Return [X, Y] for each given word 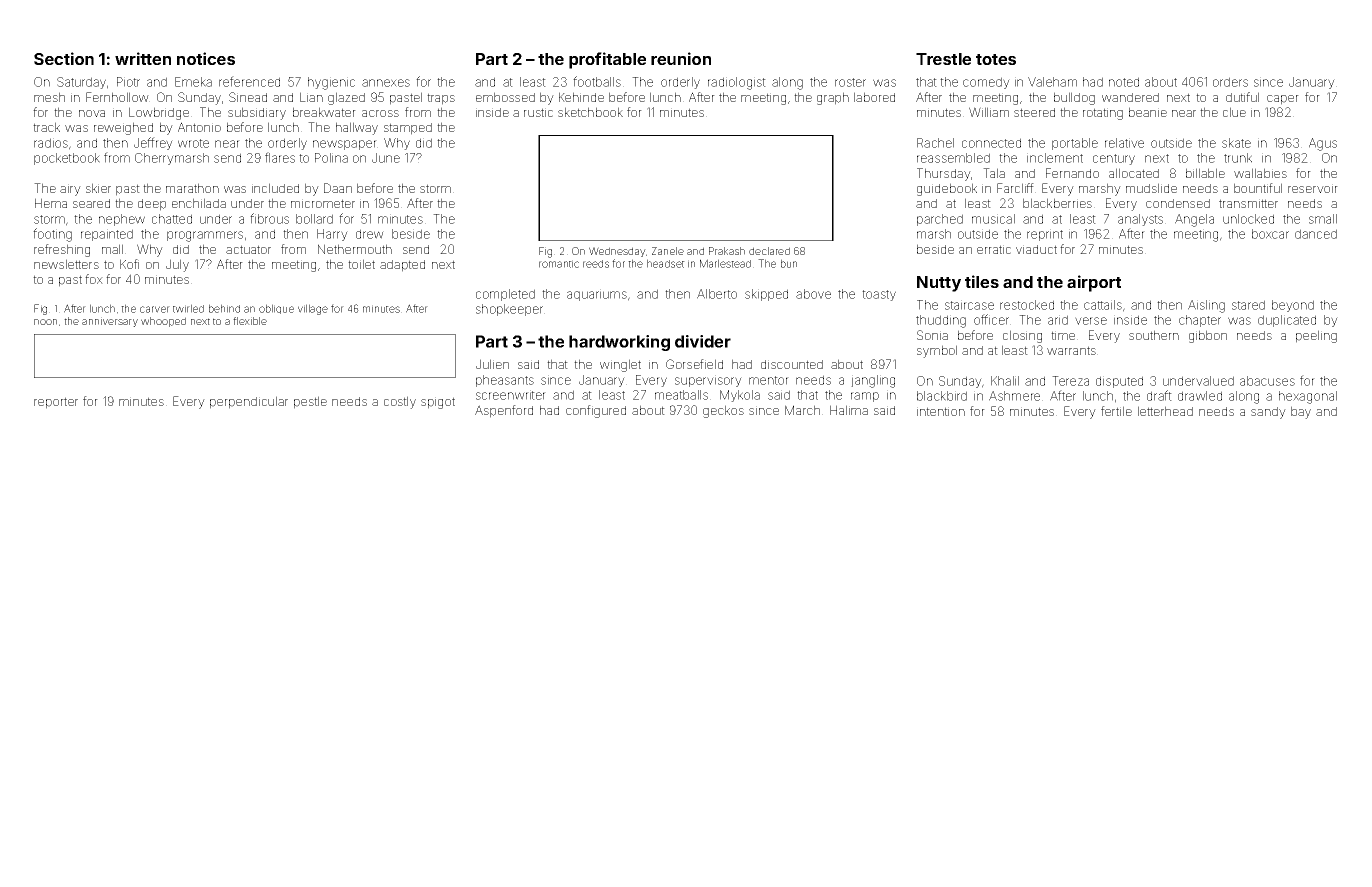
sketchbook [590, 112]
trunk [1238, 158]
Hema [51, 203]
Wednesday [617, 252]
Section [64, 58]
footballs [597, 81]
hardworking [619, 343]
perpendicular [249, 402]
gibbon [1208, 336]
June [386, 158]
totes [996, 59]
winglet [620, 365]
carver [155, 309]
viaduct [1036, 249]
